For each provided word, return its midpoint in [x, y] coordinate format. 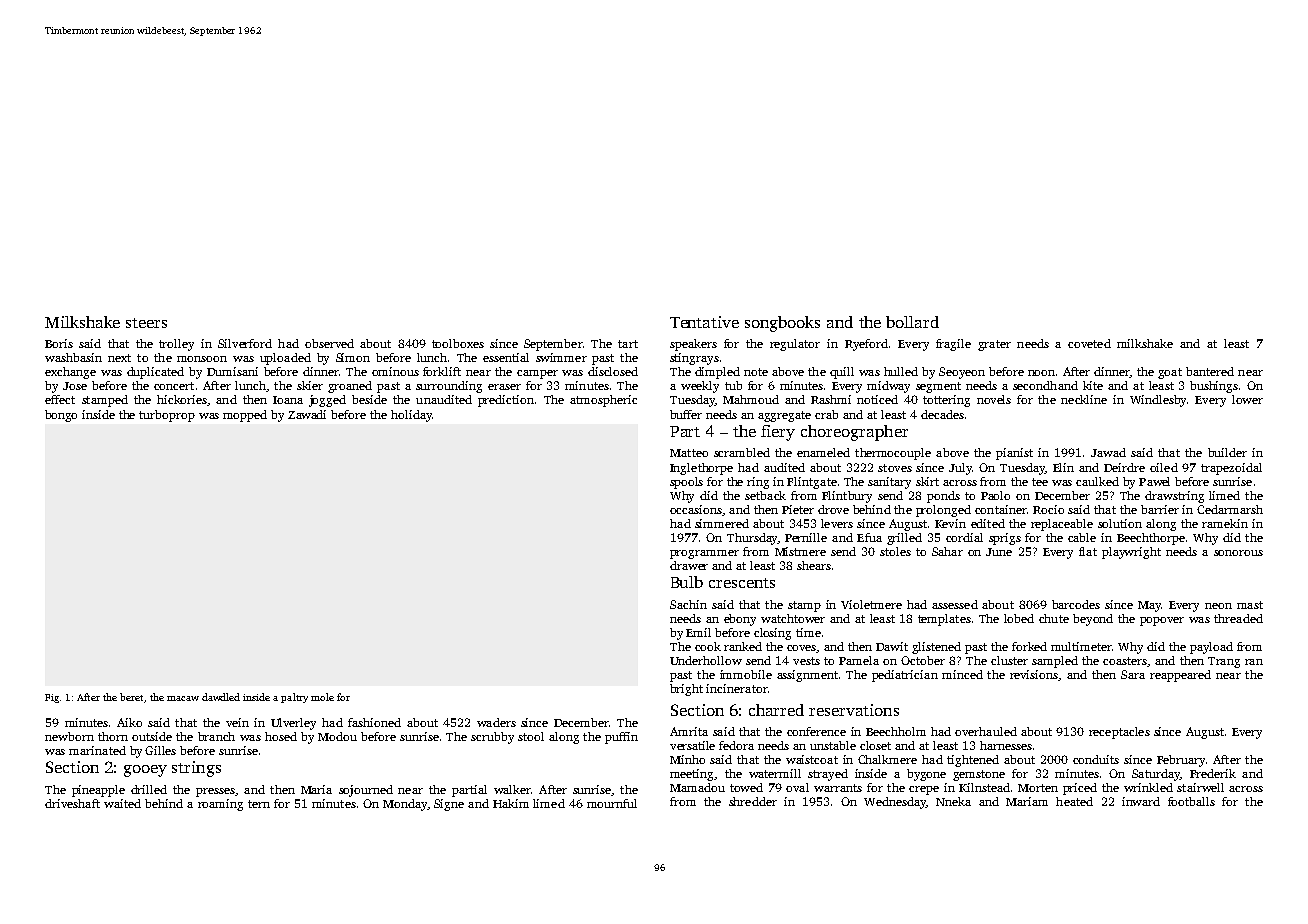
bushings [1214, 387]
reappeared [1180, 676]
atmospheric [603, 401]
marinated [97, 750]
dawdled [221, 697]
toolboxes [458, 343]
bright [686, 690]
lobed [1019, 618]
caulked [1097, 481]
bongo [61, 416]
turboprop [167, 416]
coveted [1089, 343]
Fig [52, 698]
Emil [698, 632]
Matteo [689, 453]
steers [146, 323]
